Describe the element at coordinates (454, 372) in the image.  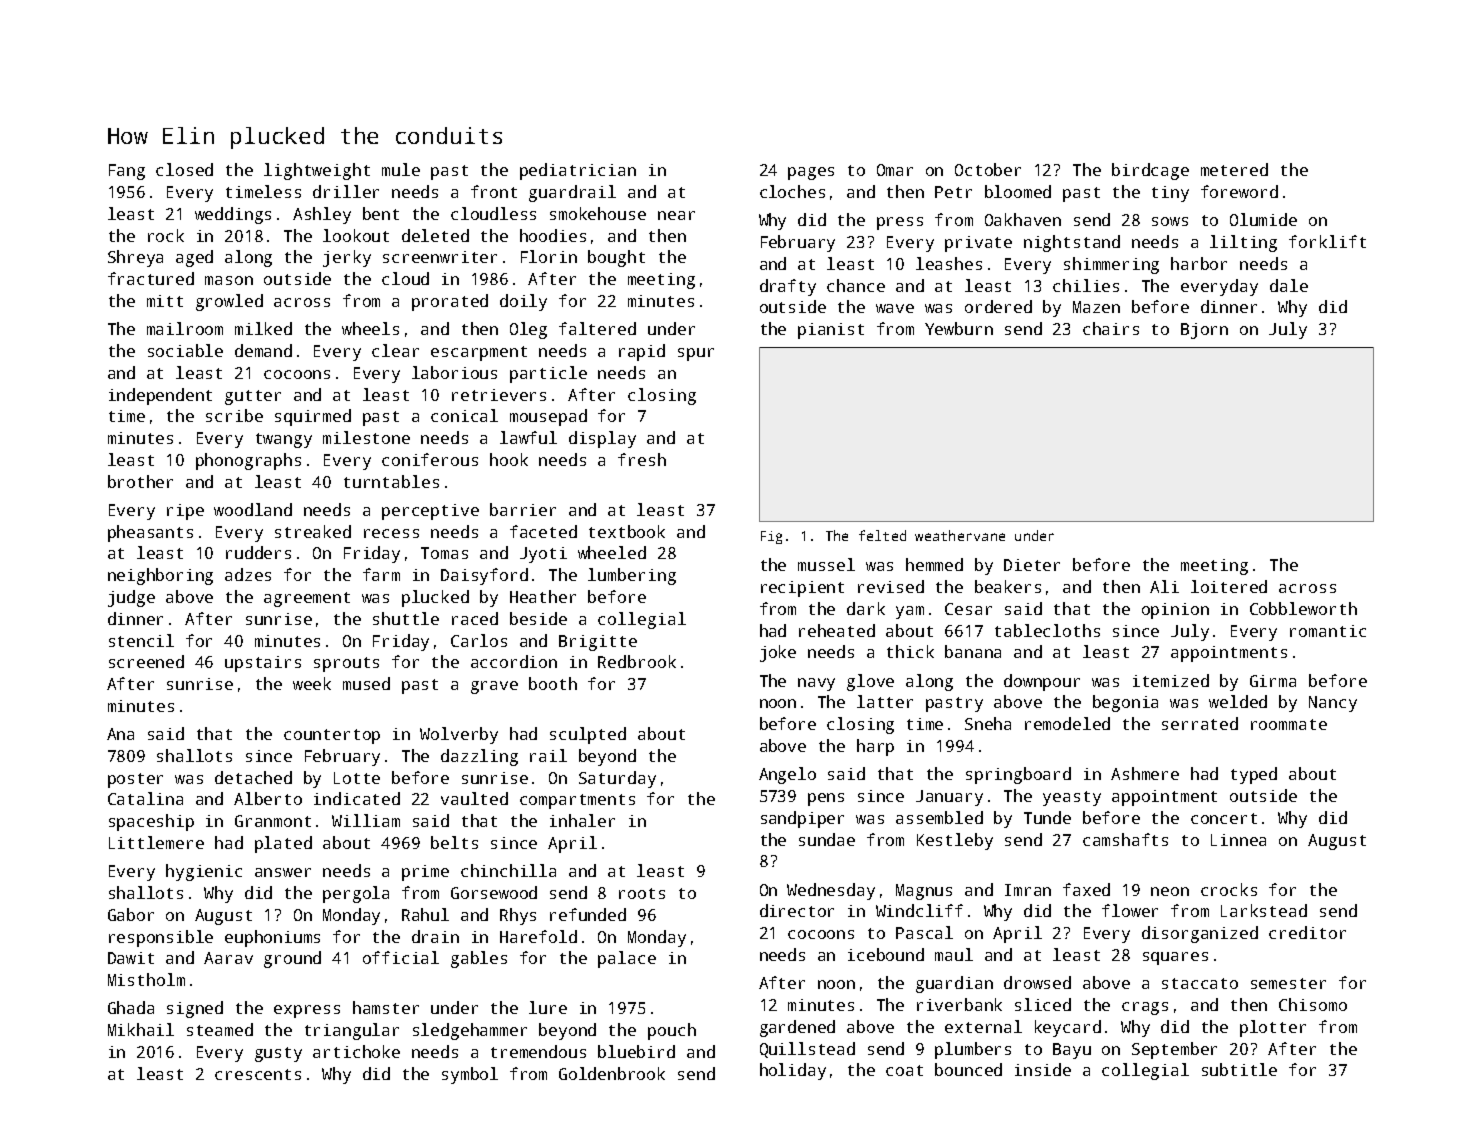
I see `laborious` at that location.
